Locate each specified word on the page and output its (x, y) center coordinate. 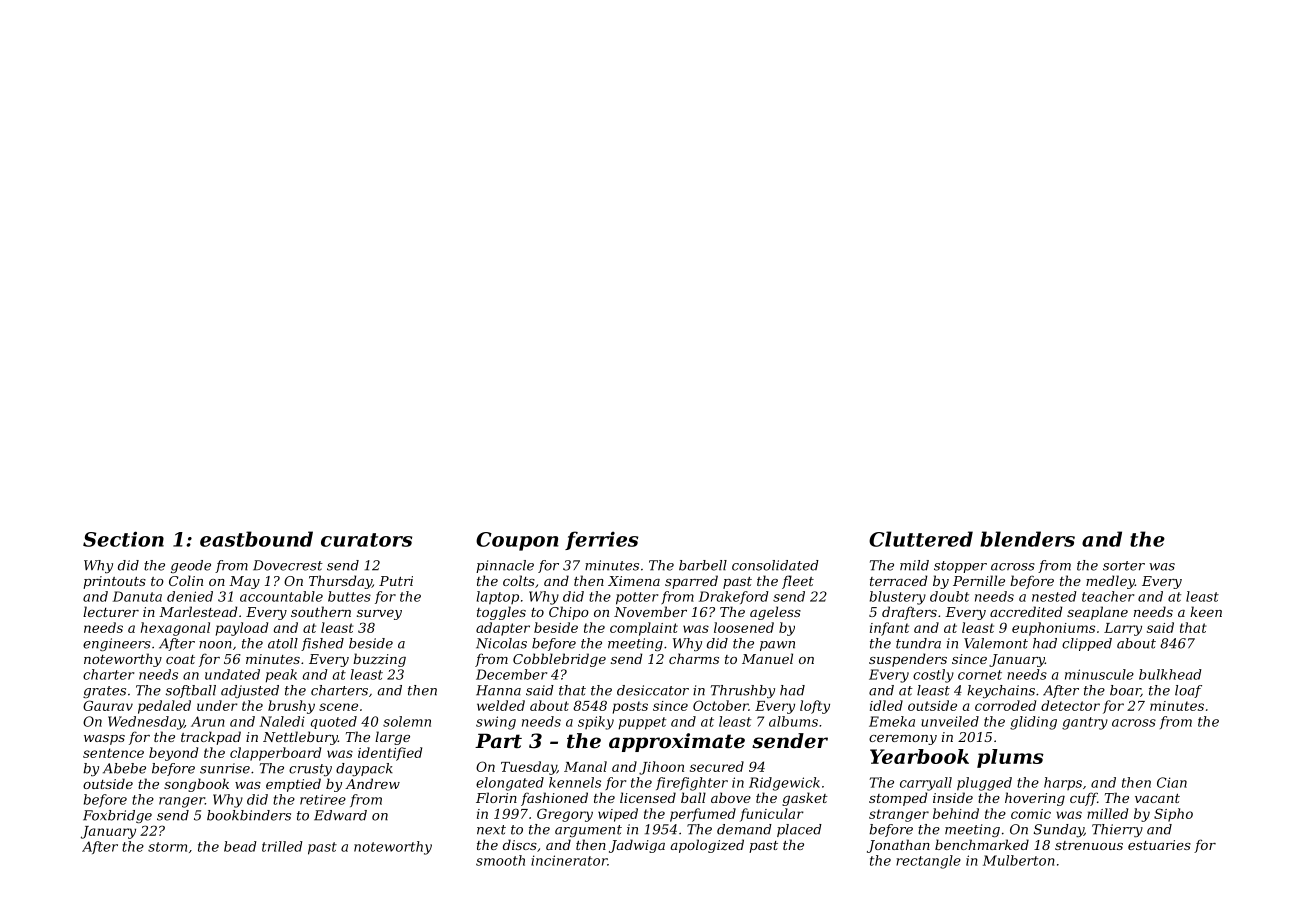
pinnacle (505, 566)
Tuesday (529, 768)
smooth (500, 860)
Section (123, 539)
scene (338, 707)
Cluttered (921, 539)
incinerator (569, 860)
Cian (1172, 782)
